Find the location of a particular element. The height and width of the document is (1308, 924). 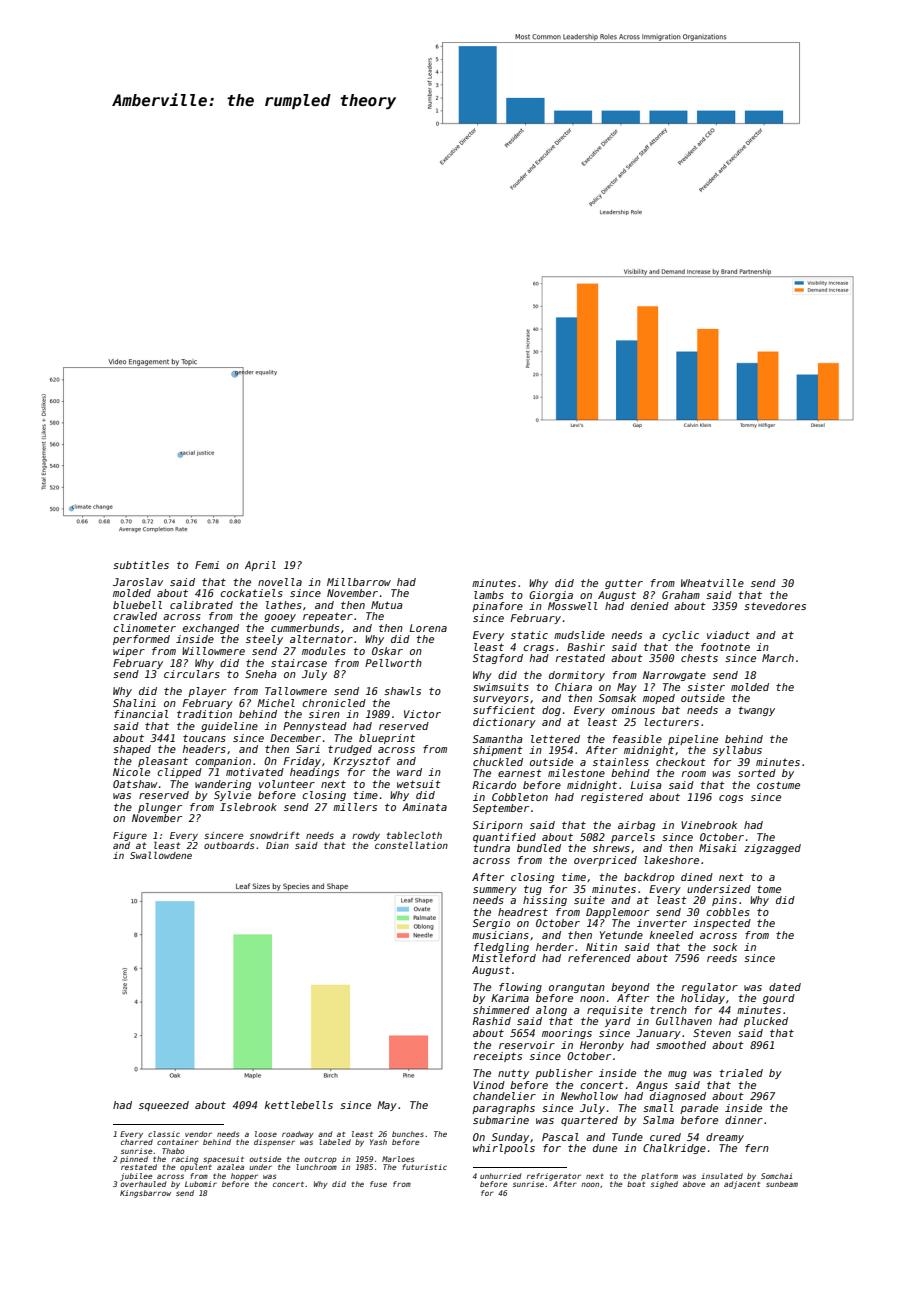

crawled is located at coordinates (135, 616).
